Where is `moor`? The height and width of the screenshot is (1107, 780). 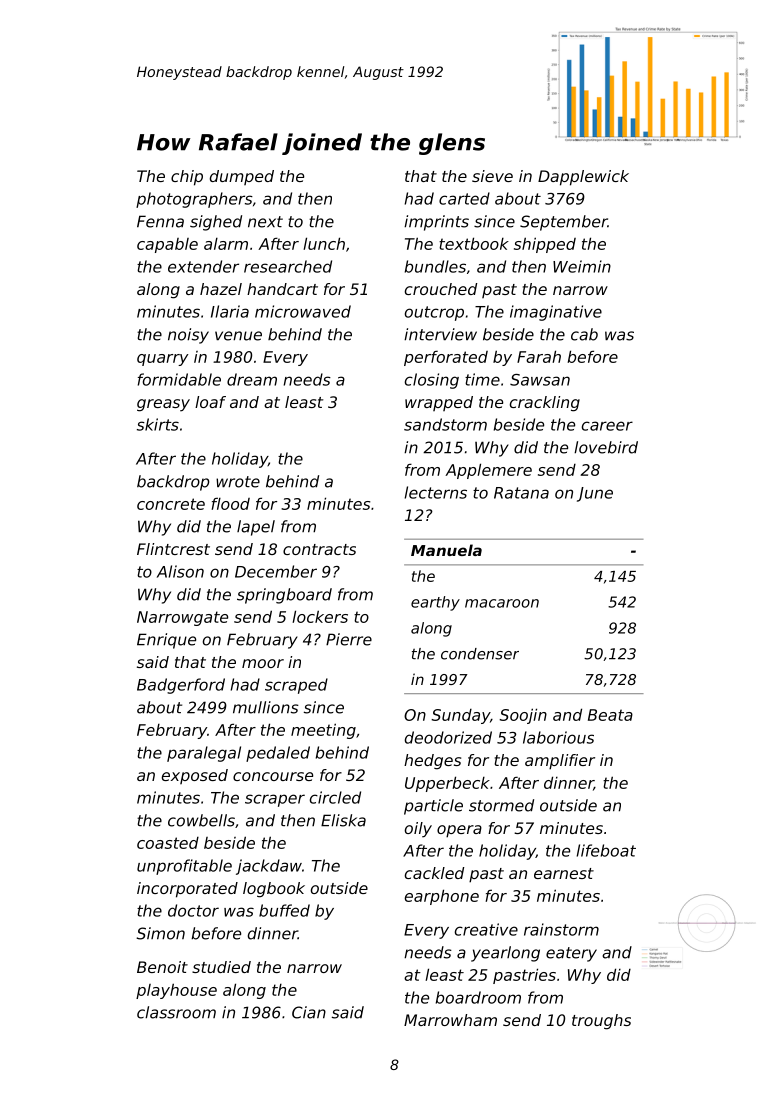
moor is located at coordinates (263, 663).
